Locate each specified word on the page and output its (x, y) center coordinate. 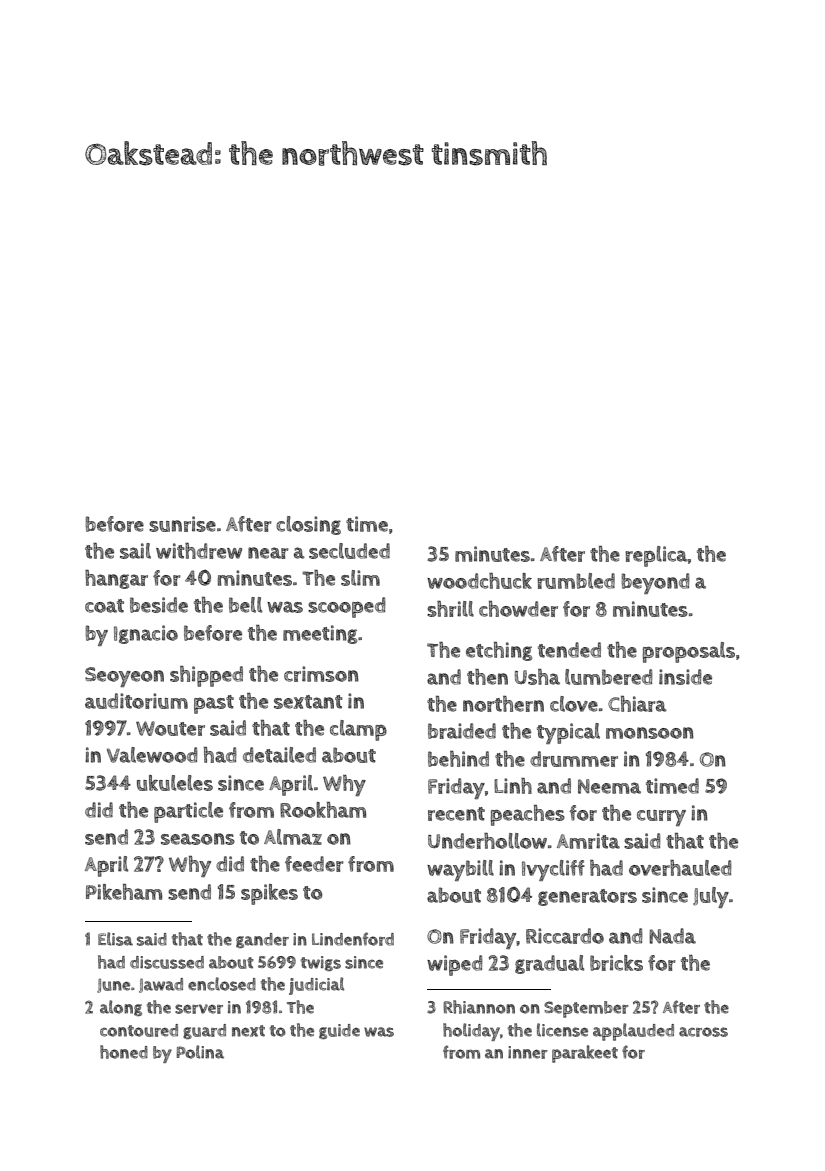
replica (656, 556)
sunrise (182, 524)
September (586, 1009)
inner (528, 1052)
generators (587, 897)
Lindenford (353, 939)
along (121, 1008)
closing (308, 525)
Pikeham (124, 892)
